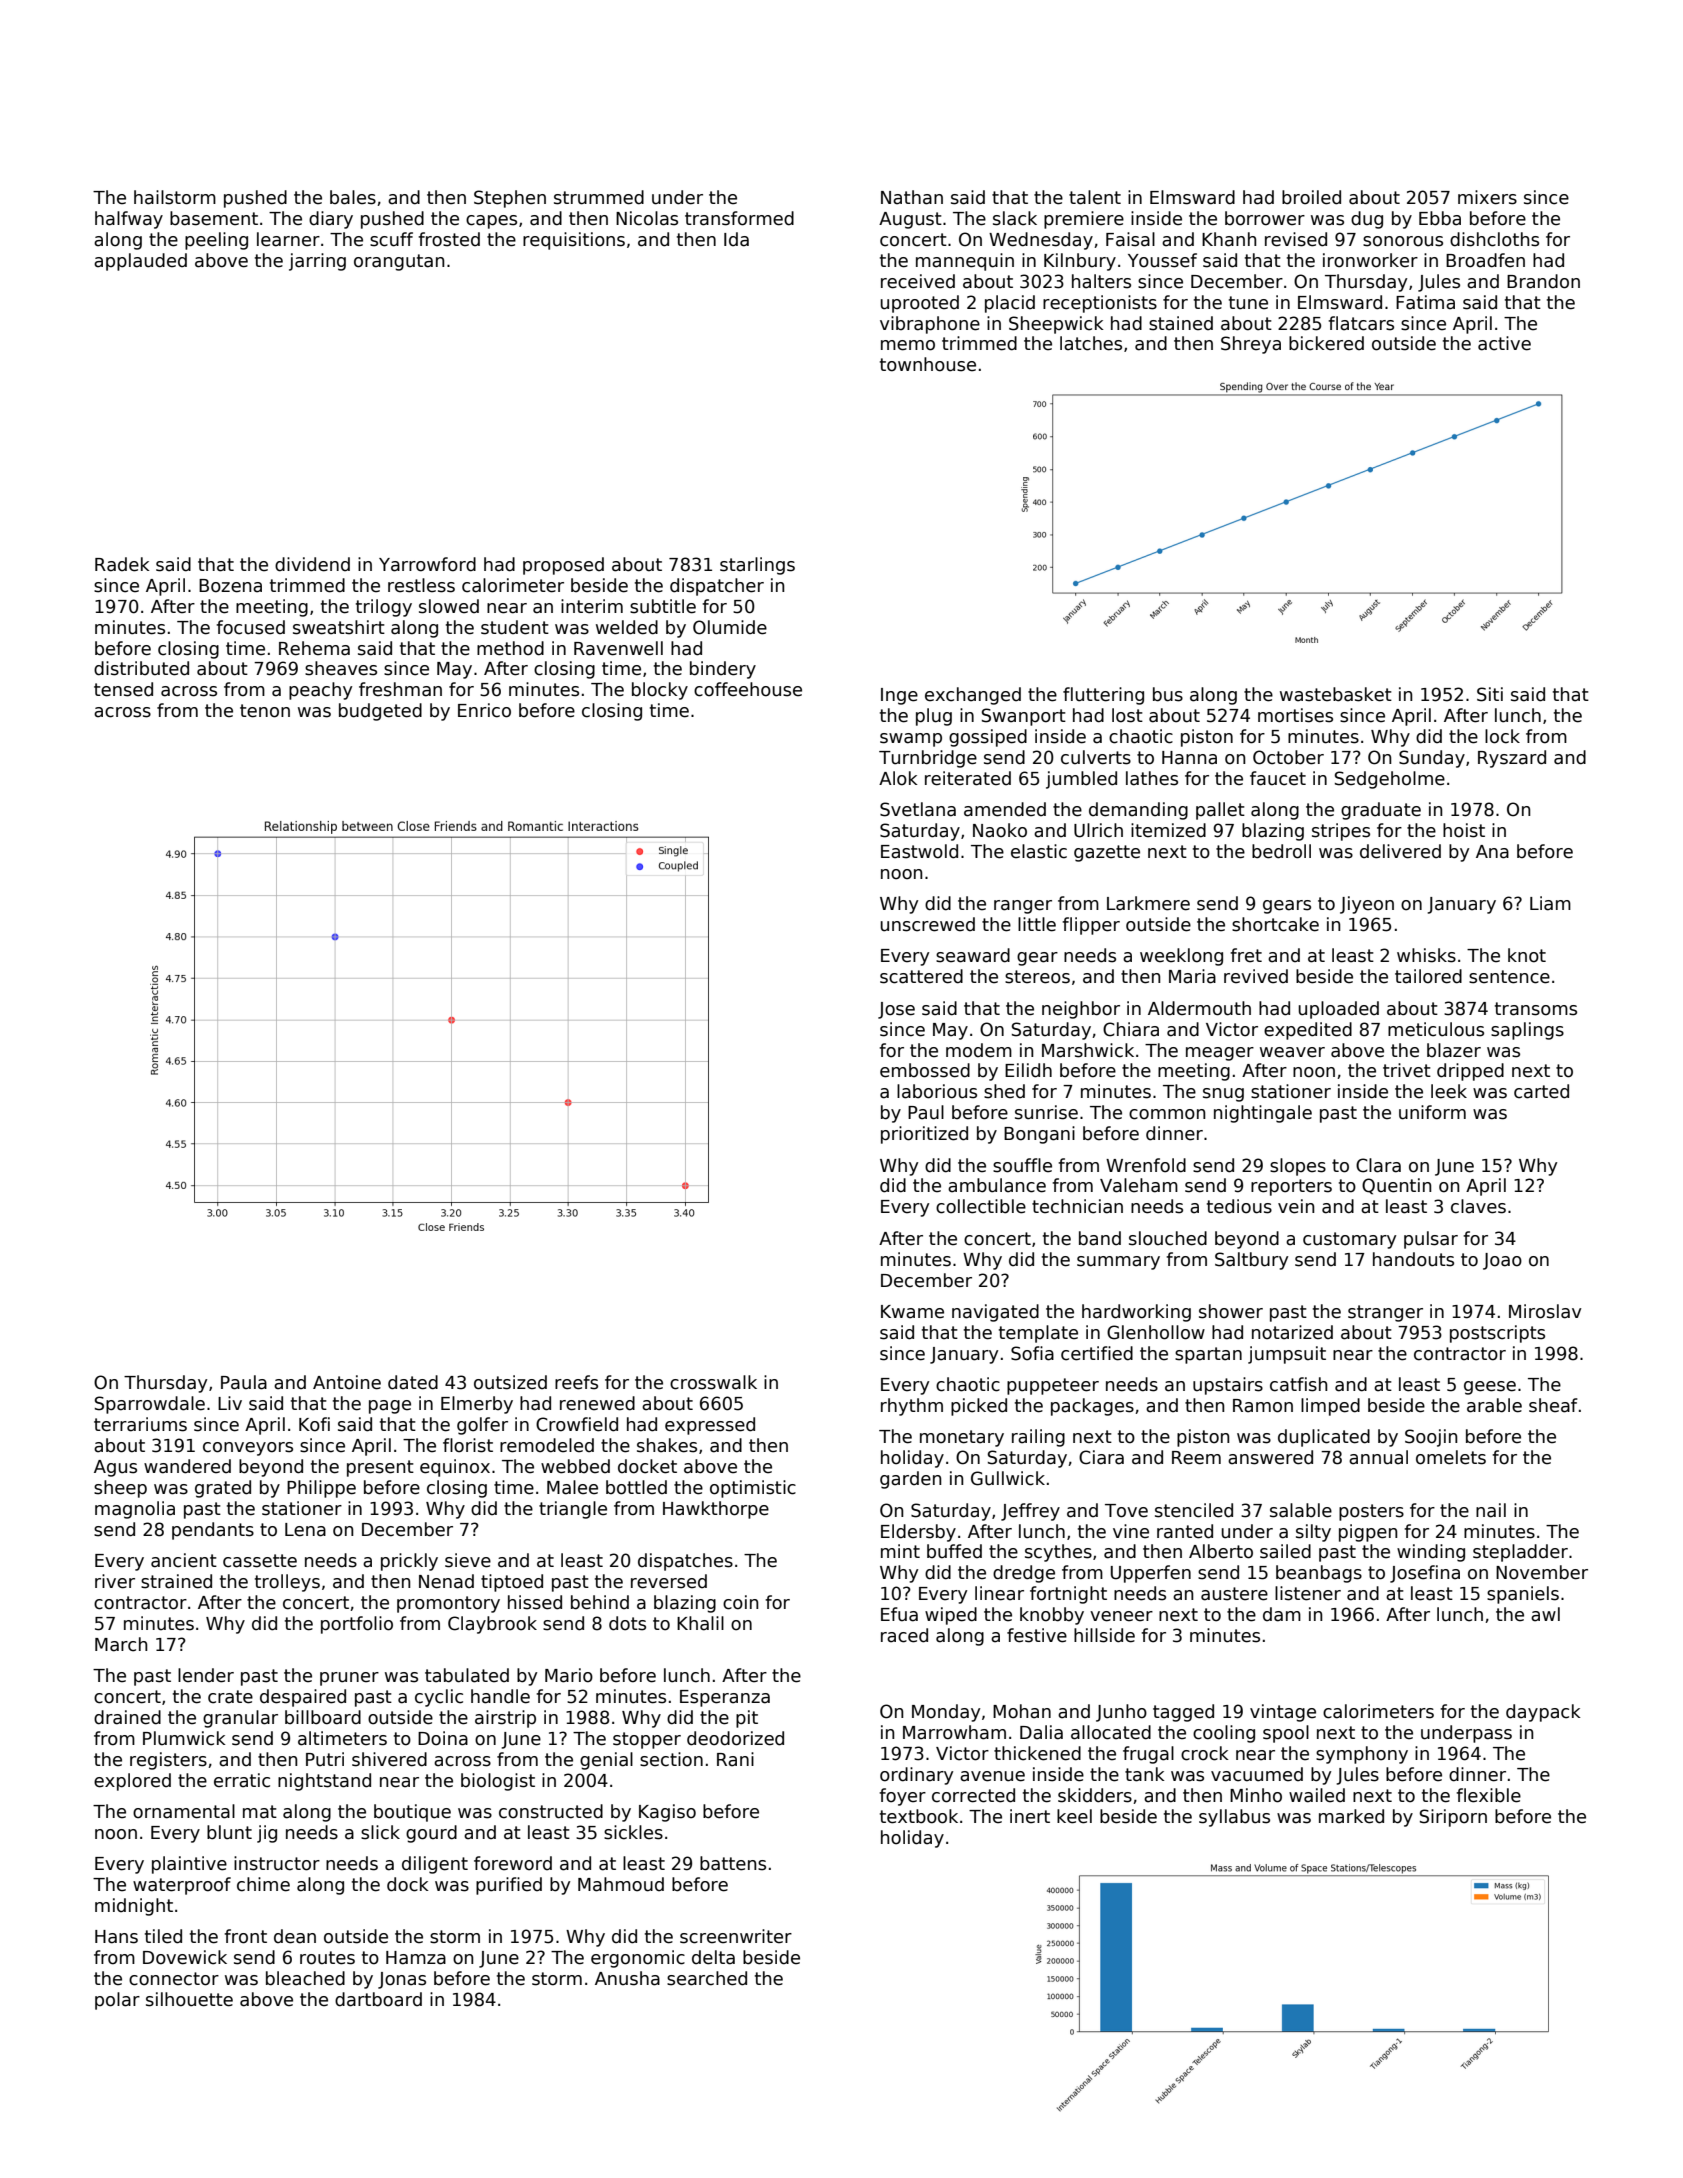 The width and height of the screenshot is (1683, 2178). I want to click on tune, so click(1248, 303).
